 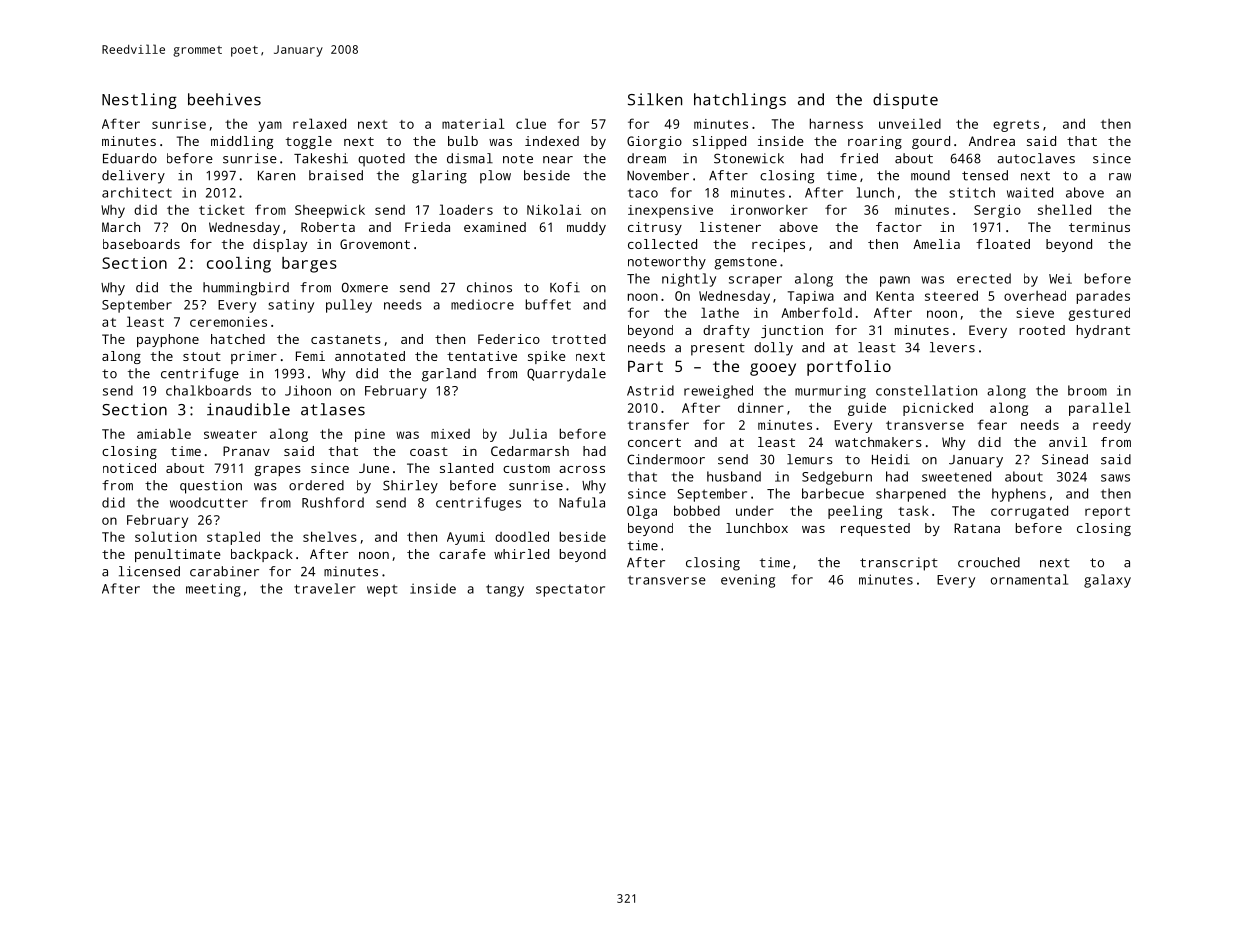 What do you see at coordinates (579, 339) in the document?
I see `trotted` at bounding box center [579, 339].
